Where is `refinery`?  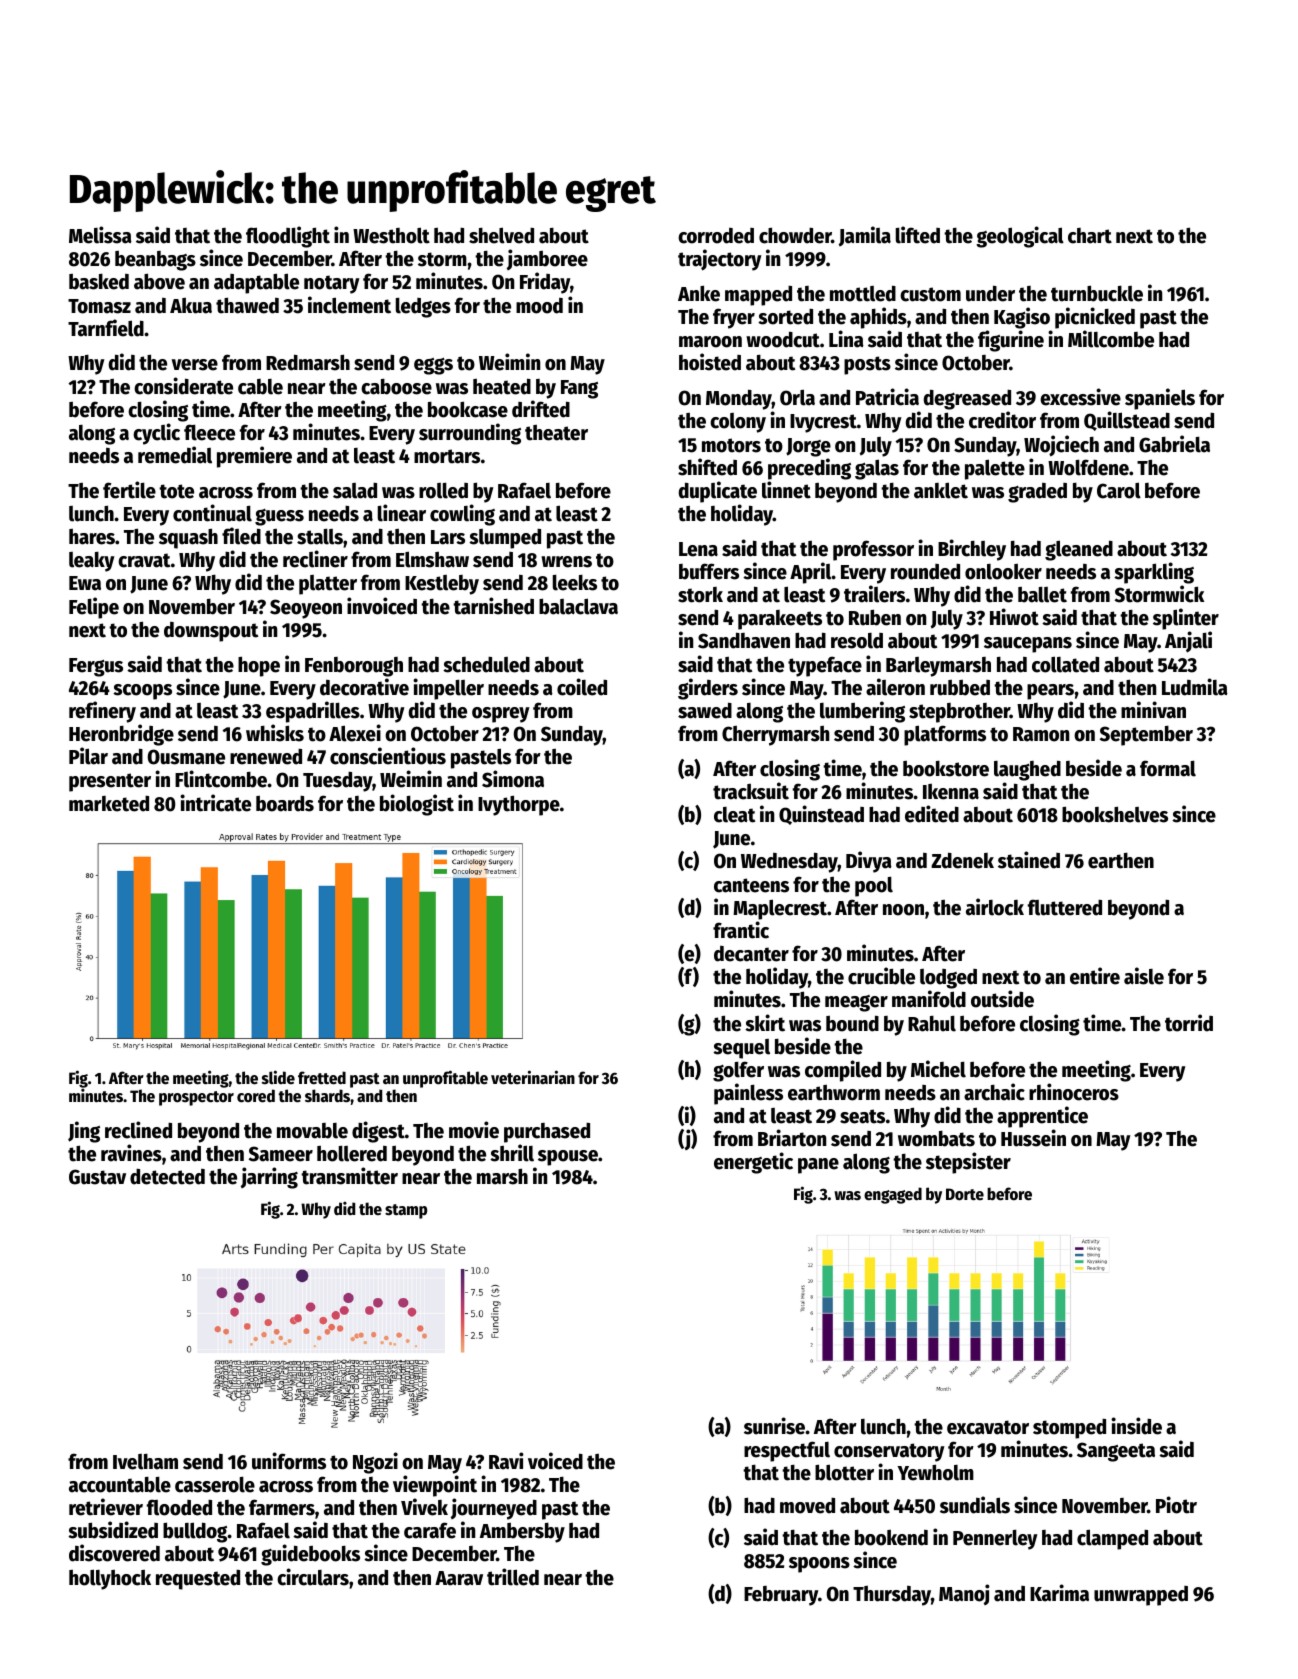 refinery is located at coordinates (102, 712).
